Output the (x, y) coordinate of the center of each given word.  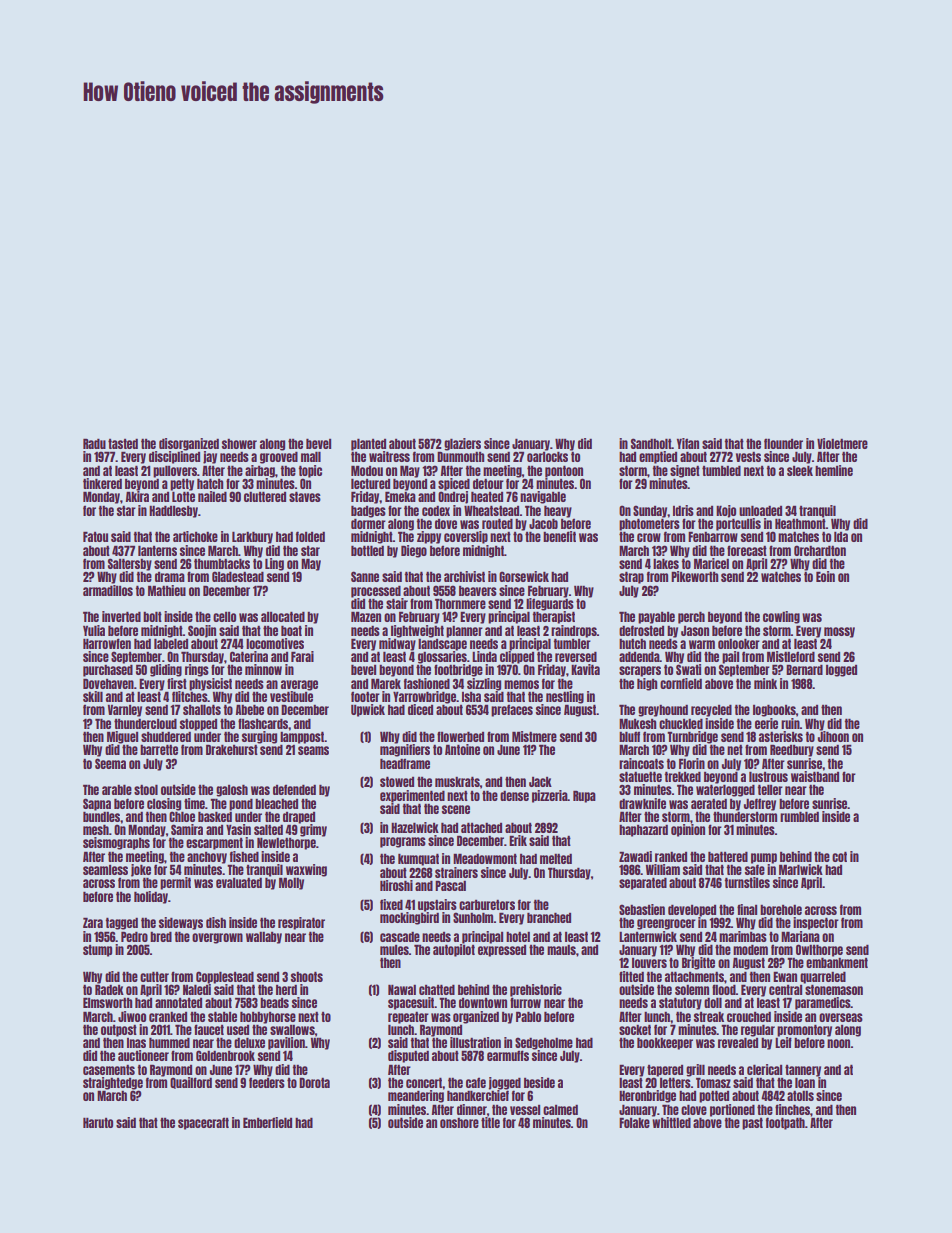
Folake (634, 1122)
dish (216, 922)
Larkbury (252, 537)
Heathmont (800, 523)
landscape (442, 645)
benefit (559, 536)
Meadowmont (485, 858)
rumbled (799, 816)
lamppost (302, 737)
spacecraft (203, 1123)
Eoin (825, 576)
